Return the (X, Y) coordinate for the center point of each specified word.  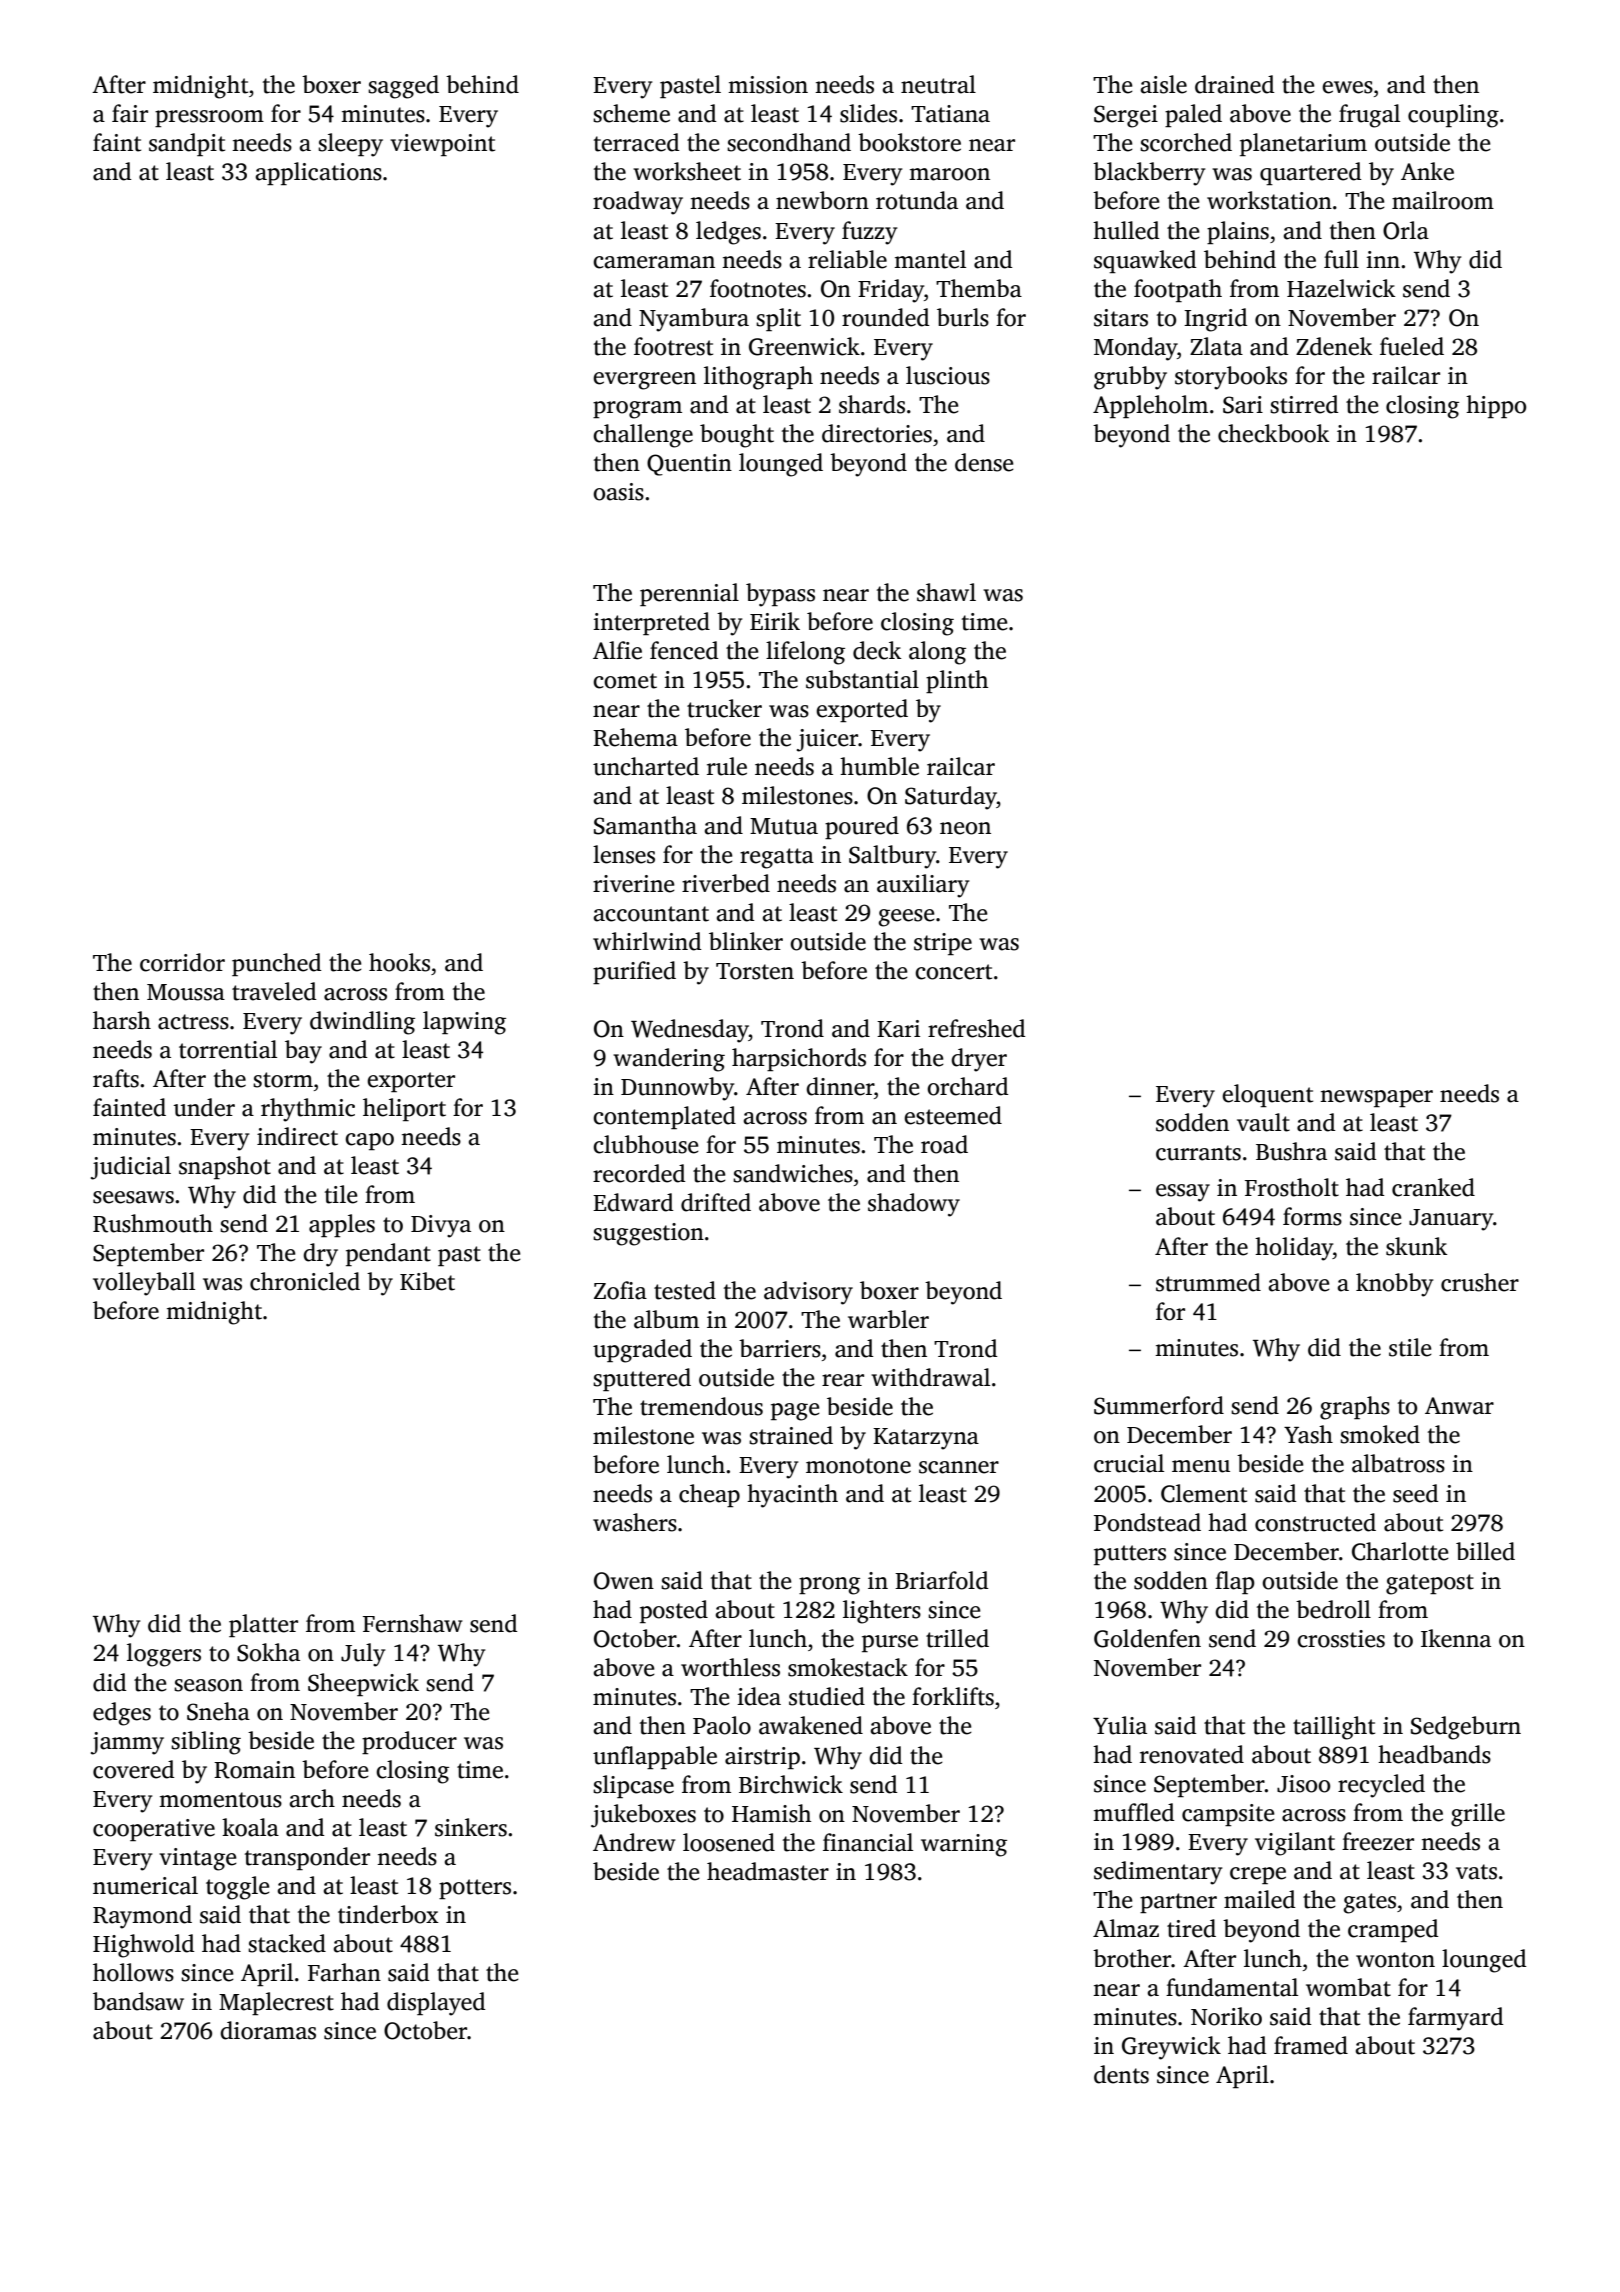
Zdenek (1334, 346)
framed (1311, 2045)
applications (318, 173)
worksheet (687, 171)
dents (1121, 2074)
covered (133, 1769)
